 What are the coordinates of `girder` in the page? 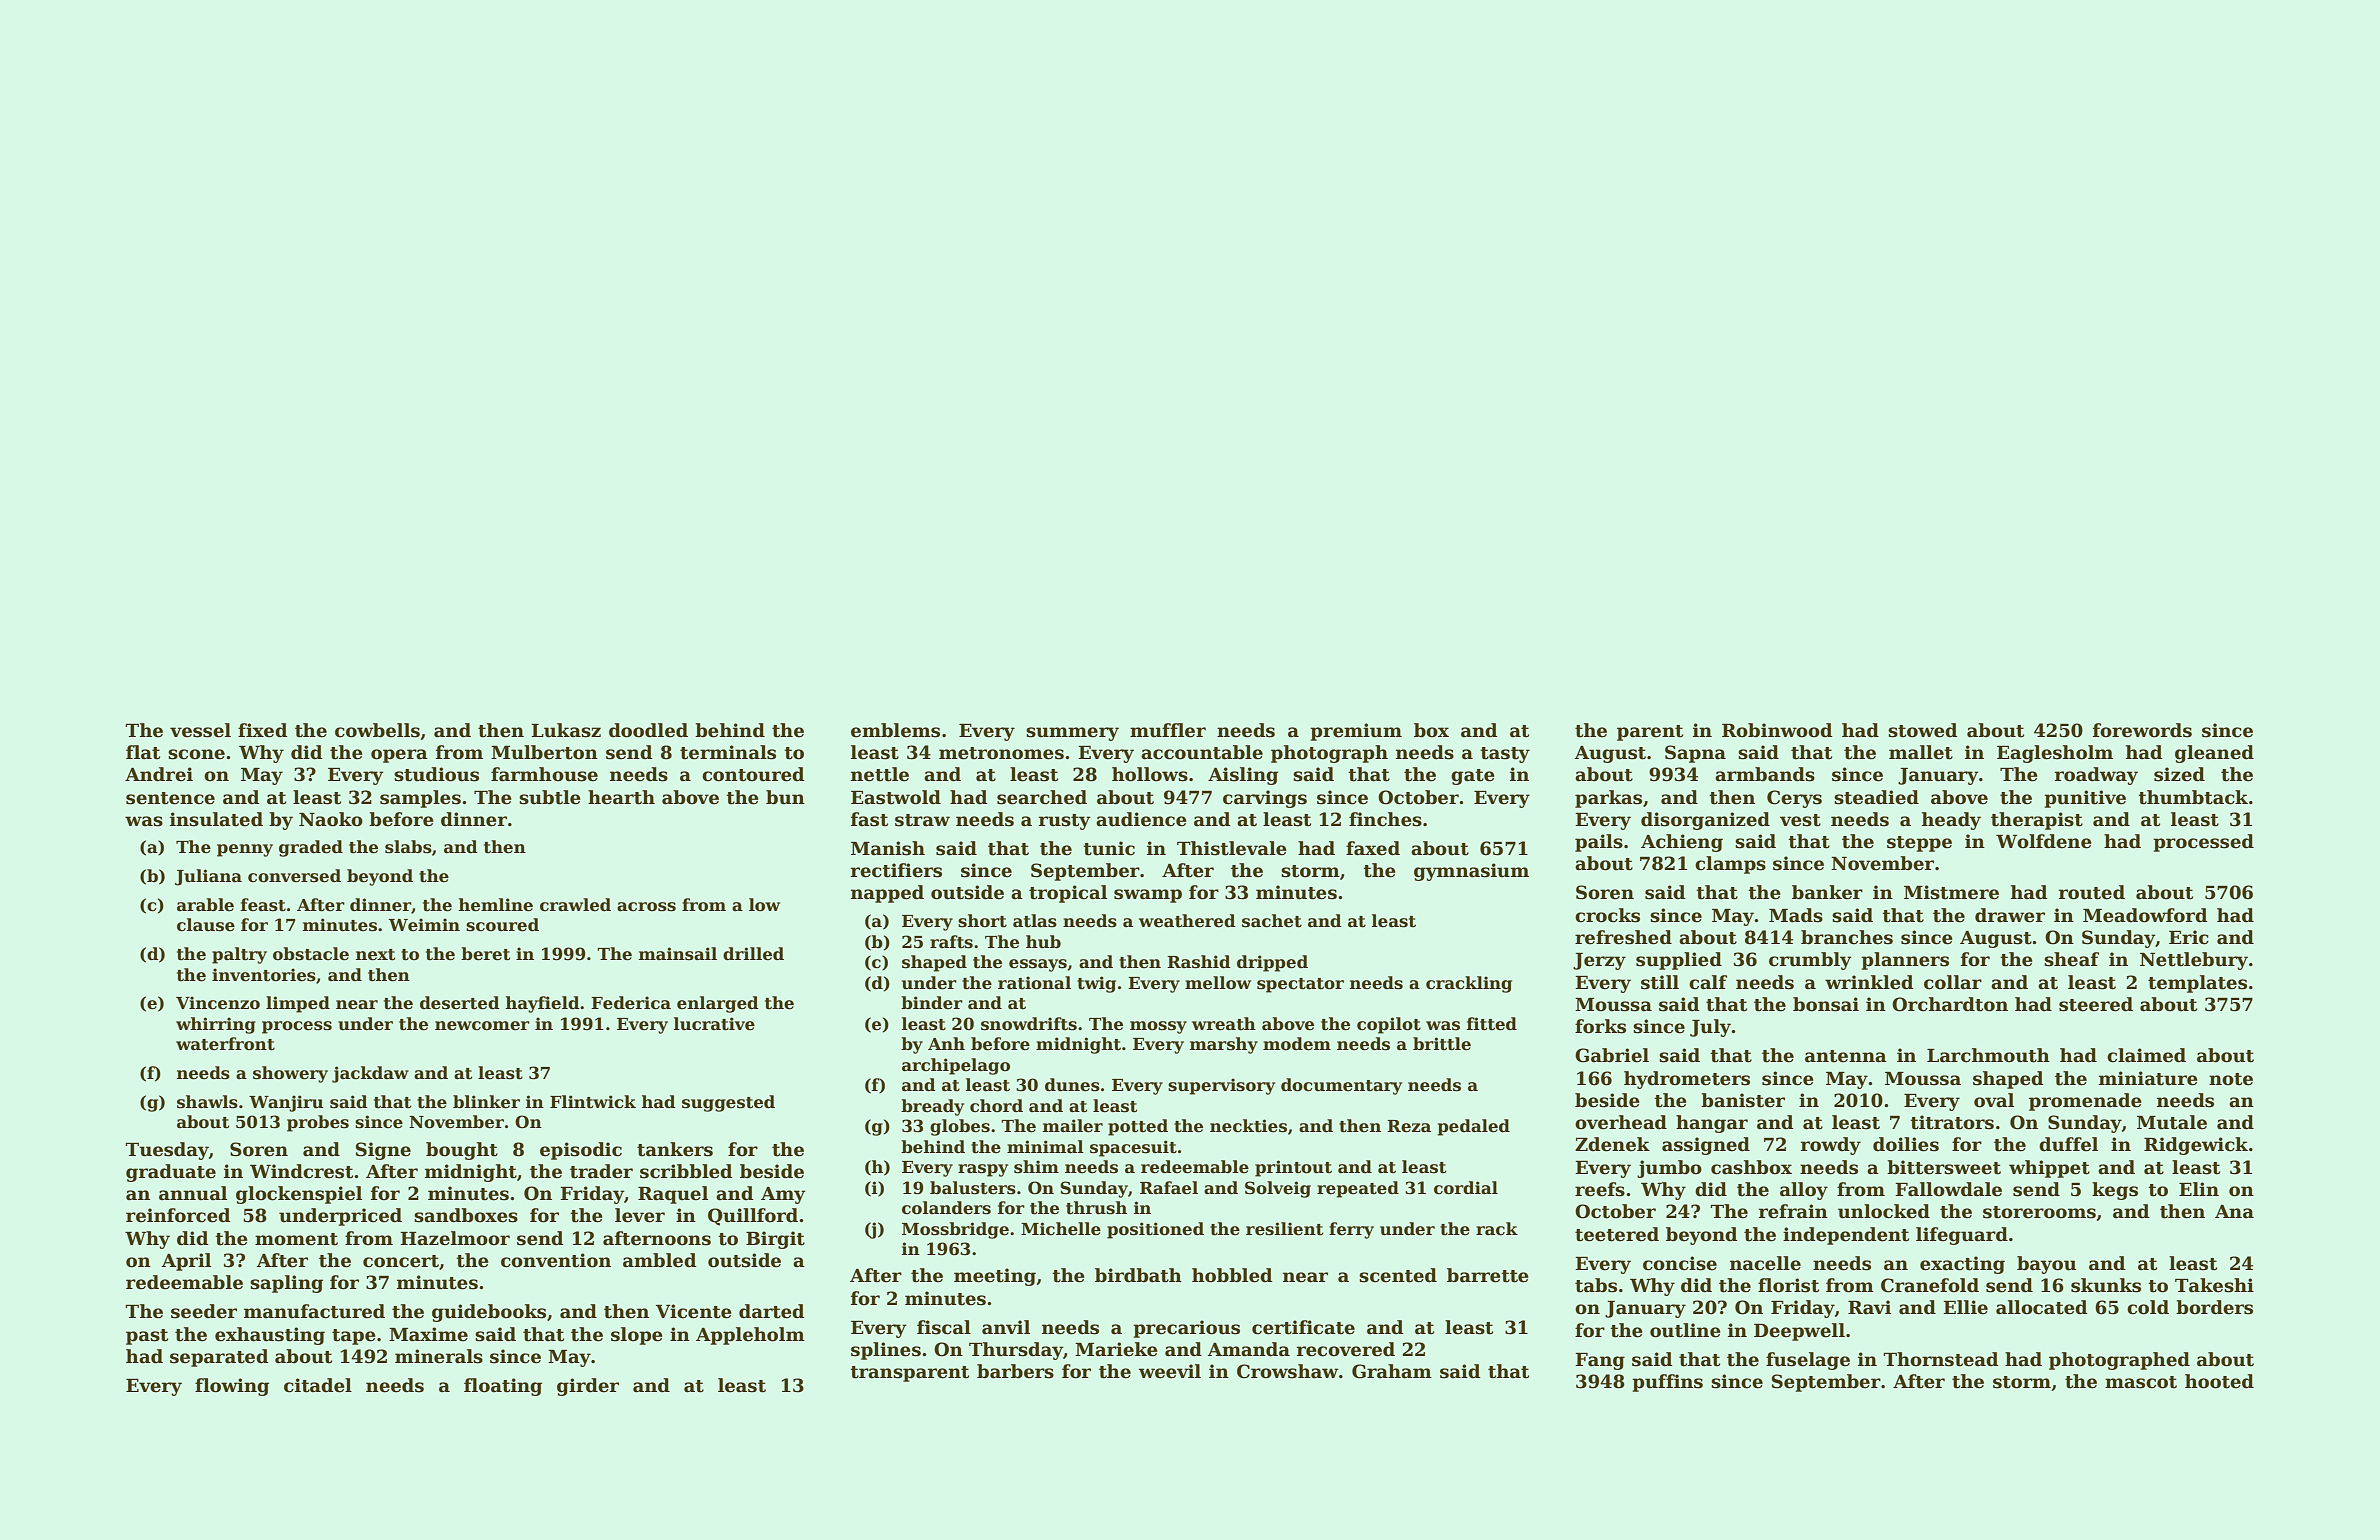 It's located at (588, 1387).
